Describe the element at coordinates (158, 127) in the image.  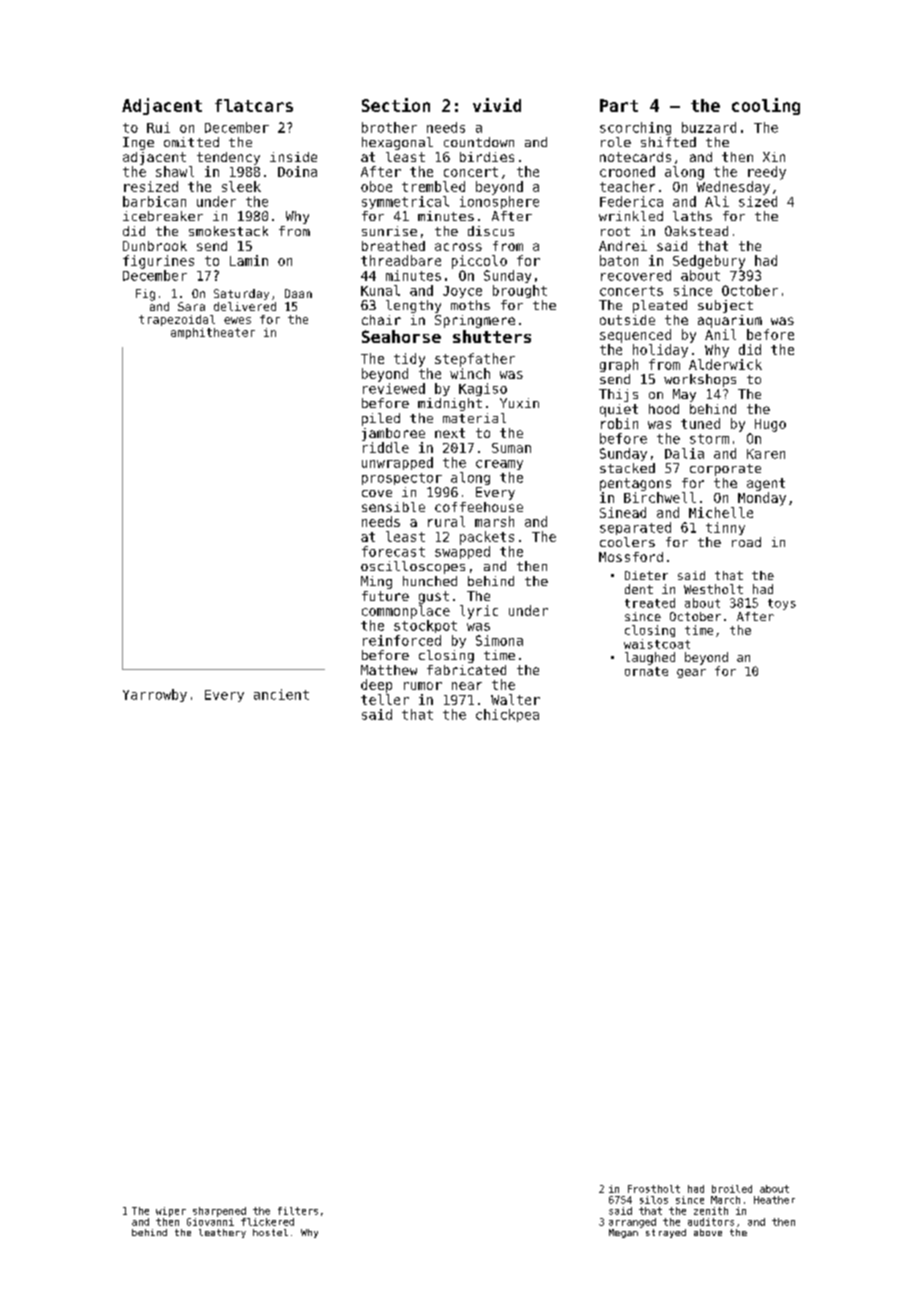
I see `Rui` at that location.
